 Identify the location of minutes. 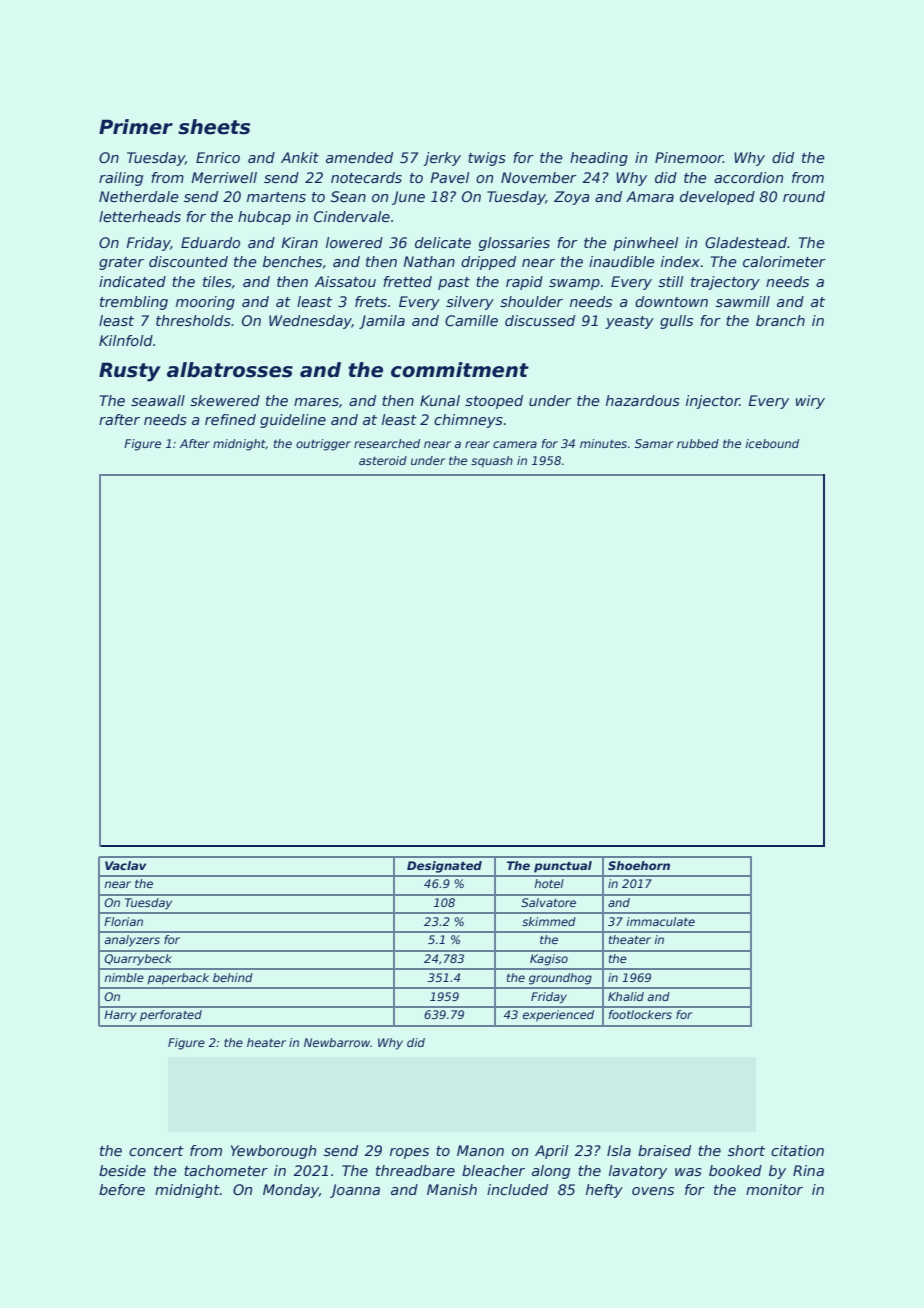
(603, 443).
